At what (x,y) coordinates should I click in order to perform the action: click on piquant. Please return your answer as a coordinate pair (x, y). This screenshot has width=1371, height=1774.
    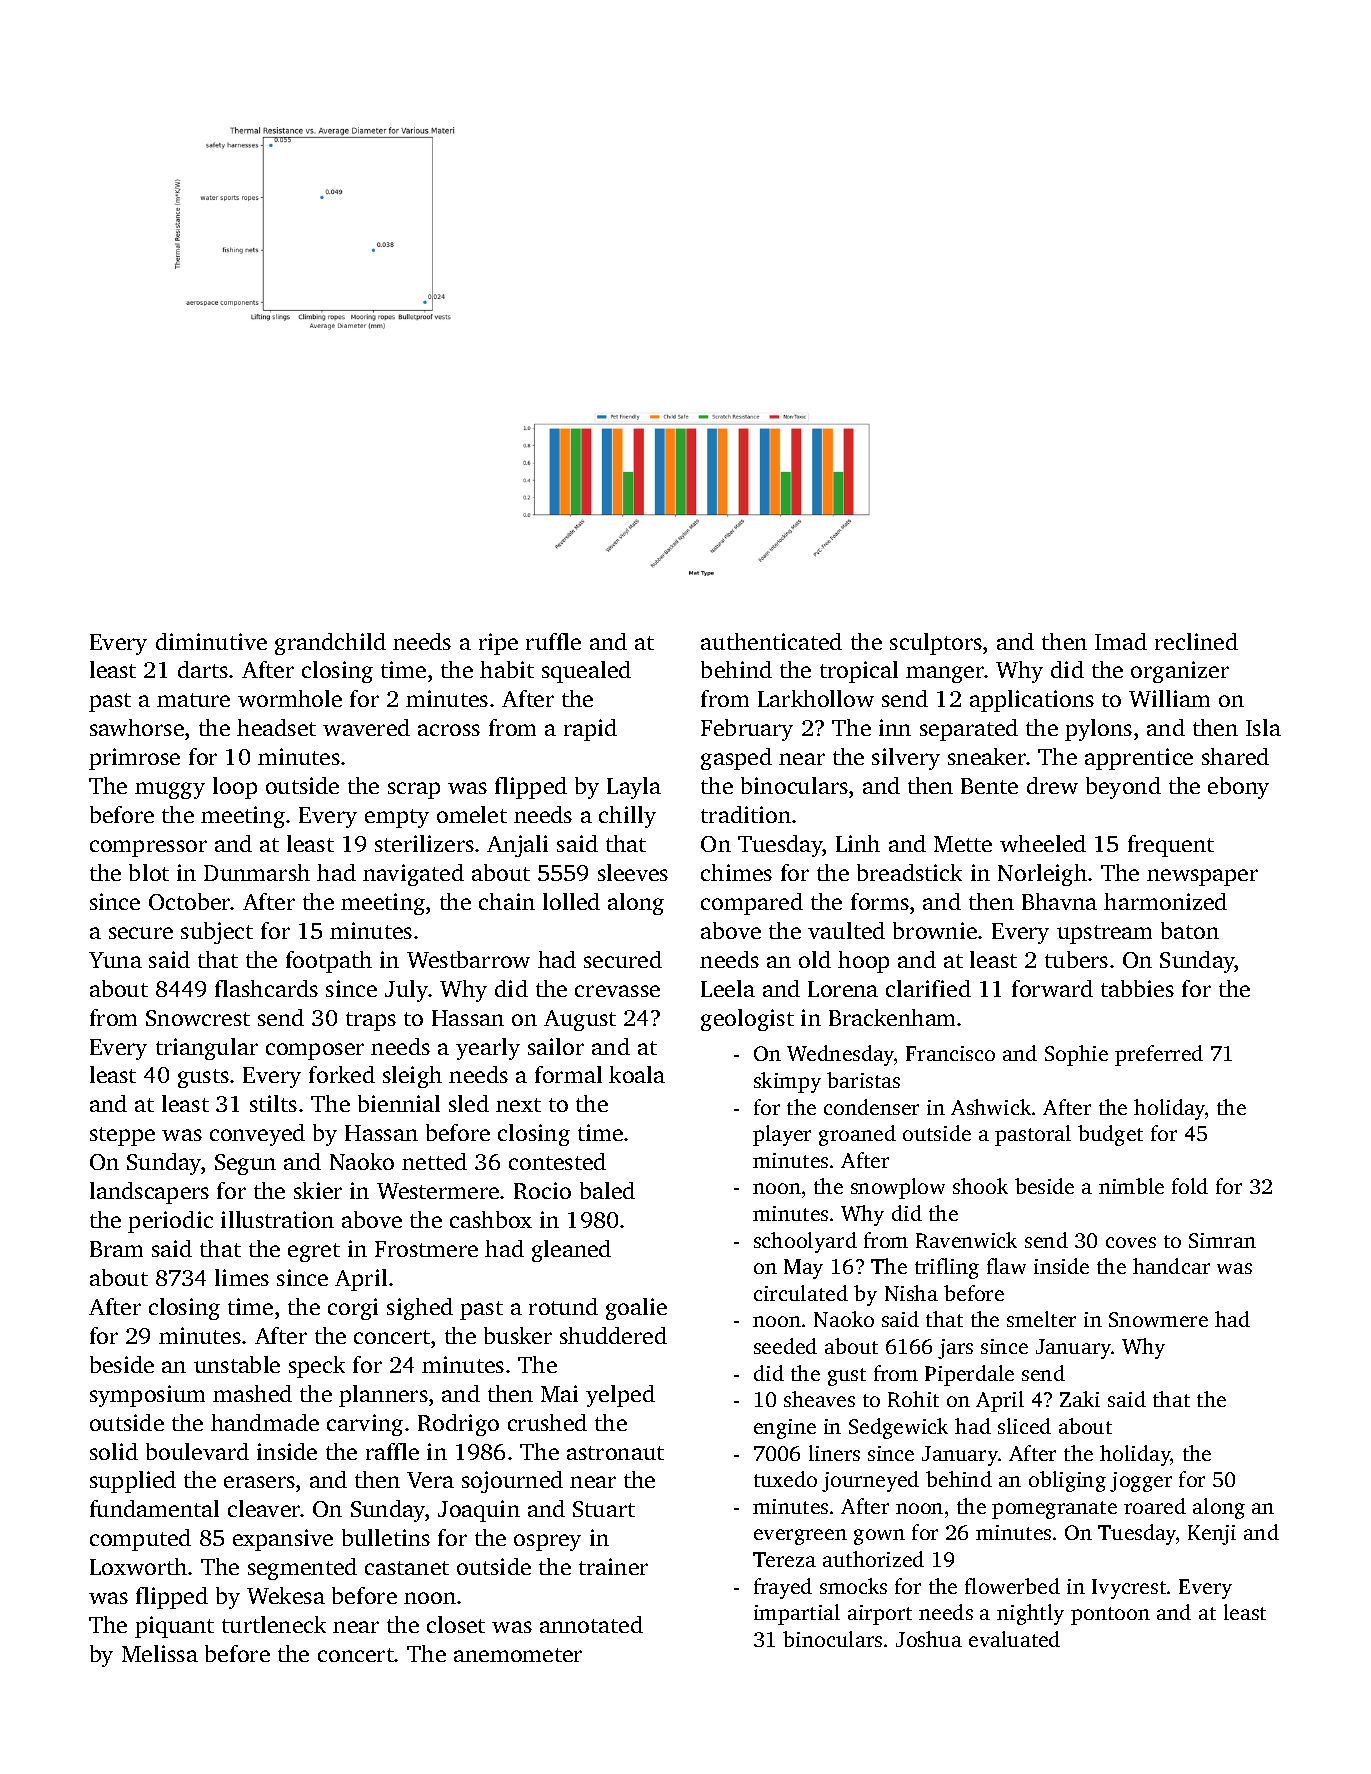
    Looking at the image, I should click on (174, 1627).
